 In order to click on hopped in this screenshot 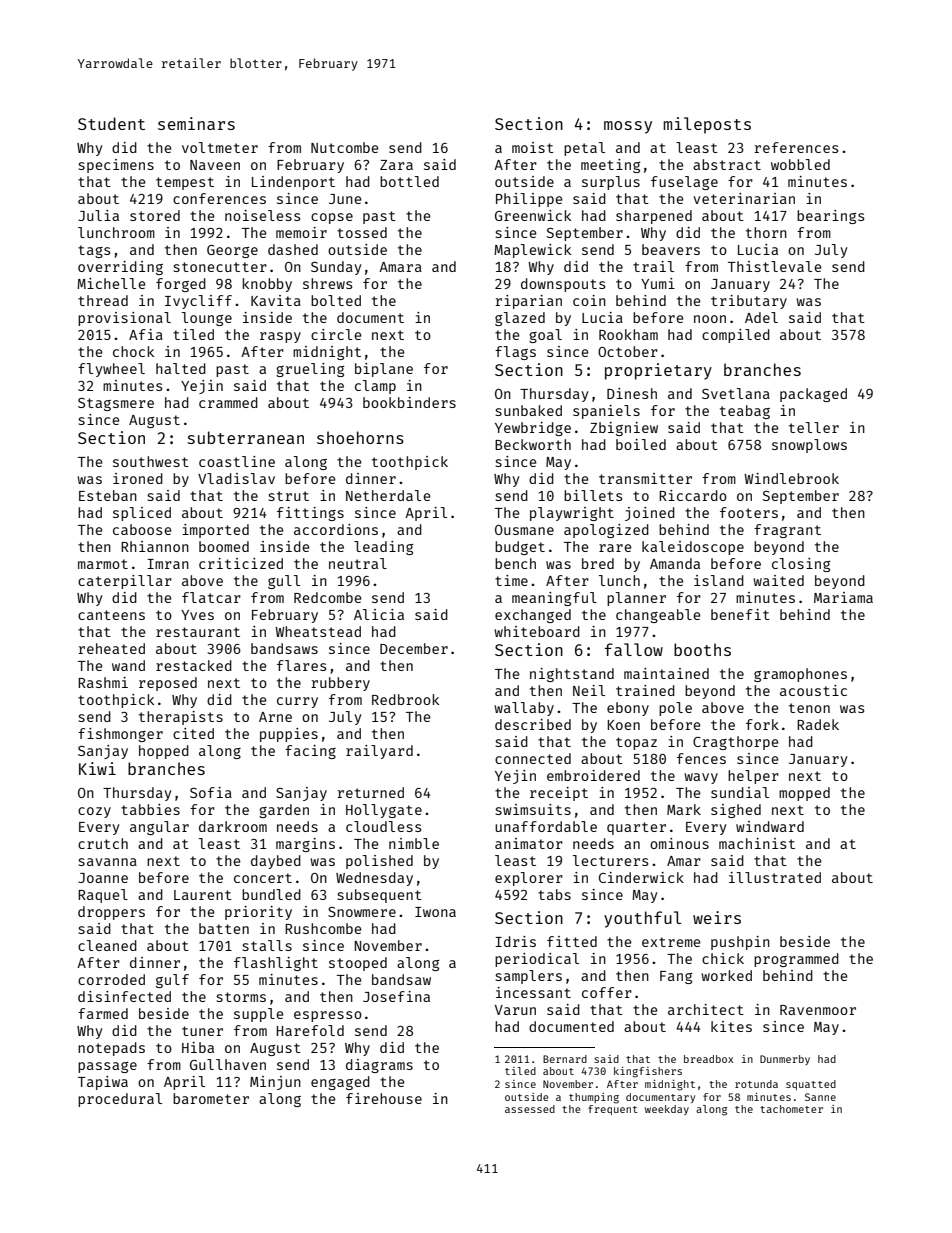, I will do `click(164, 752)`.
